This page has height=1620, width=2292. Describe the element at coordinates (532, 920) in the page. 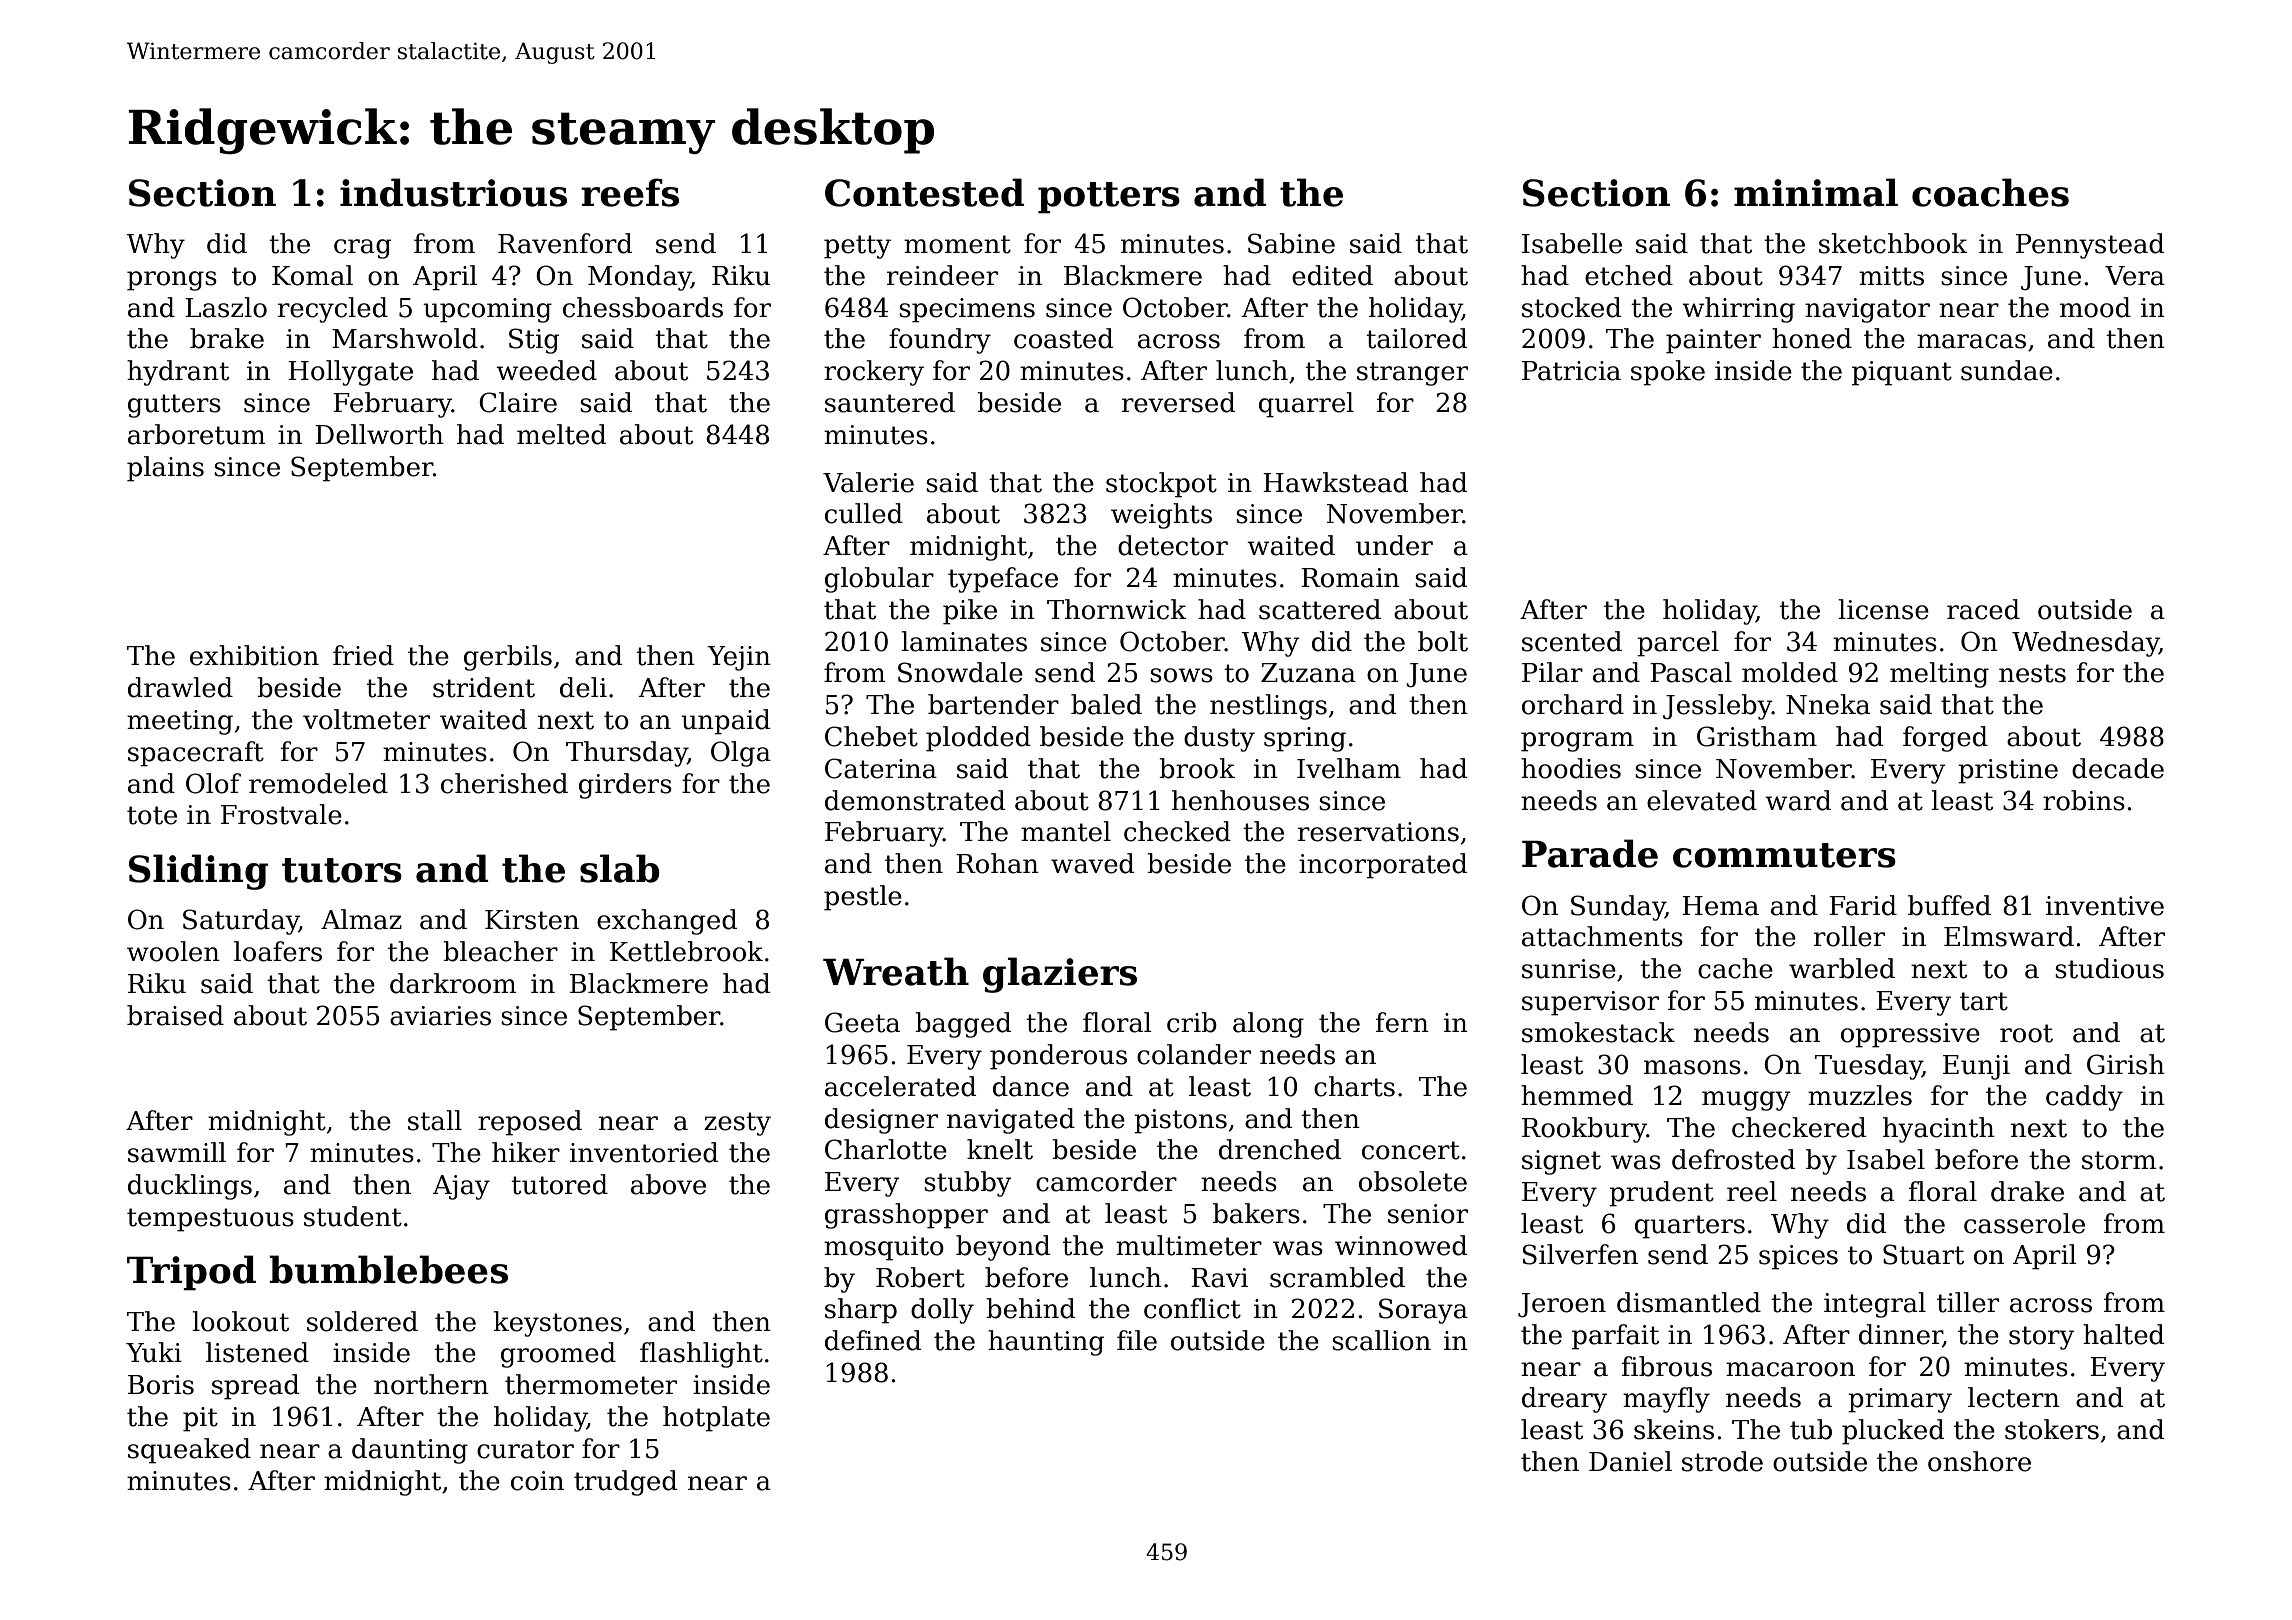

I see `Kirsten` at that location.
